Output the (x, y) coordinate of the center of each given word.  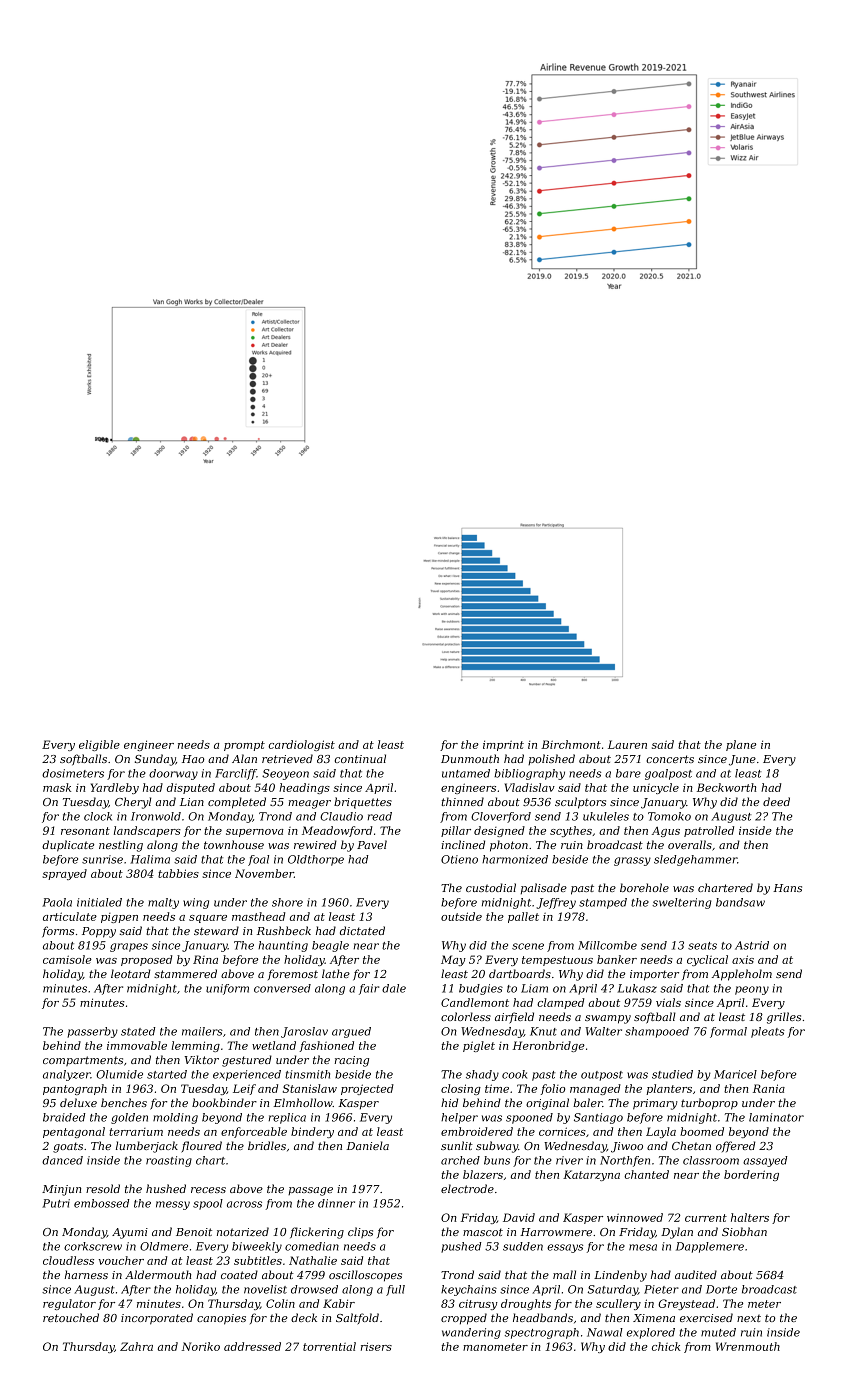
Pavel (372, 844)
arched (460, 1160)
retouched (71, 1317)
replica (287, 1118)
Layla (661, 1132)
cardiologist (301, 745)
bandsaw (740, 902)
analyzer (67, 1075)
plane (741, 745)
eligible (99, 745)
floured (201, 1147)
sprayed (65, 874)
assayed (765, 1161)
